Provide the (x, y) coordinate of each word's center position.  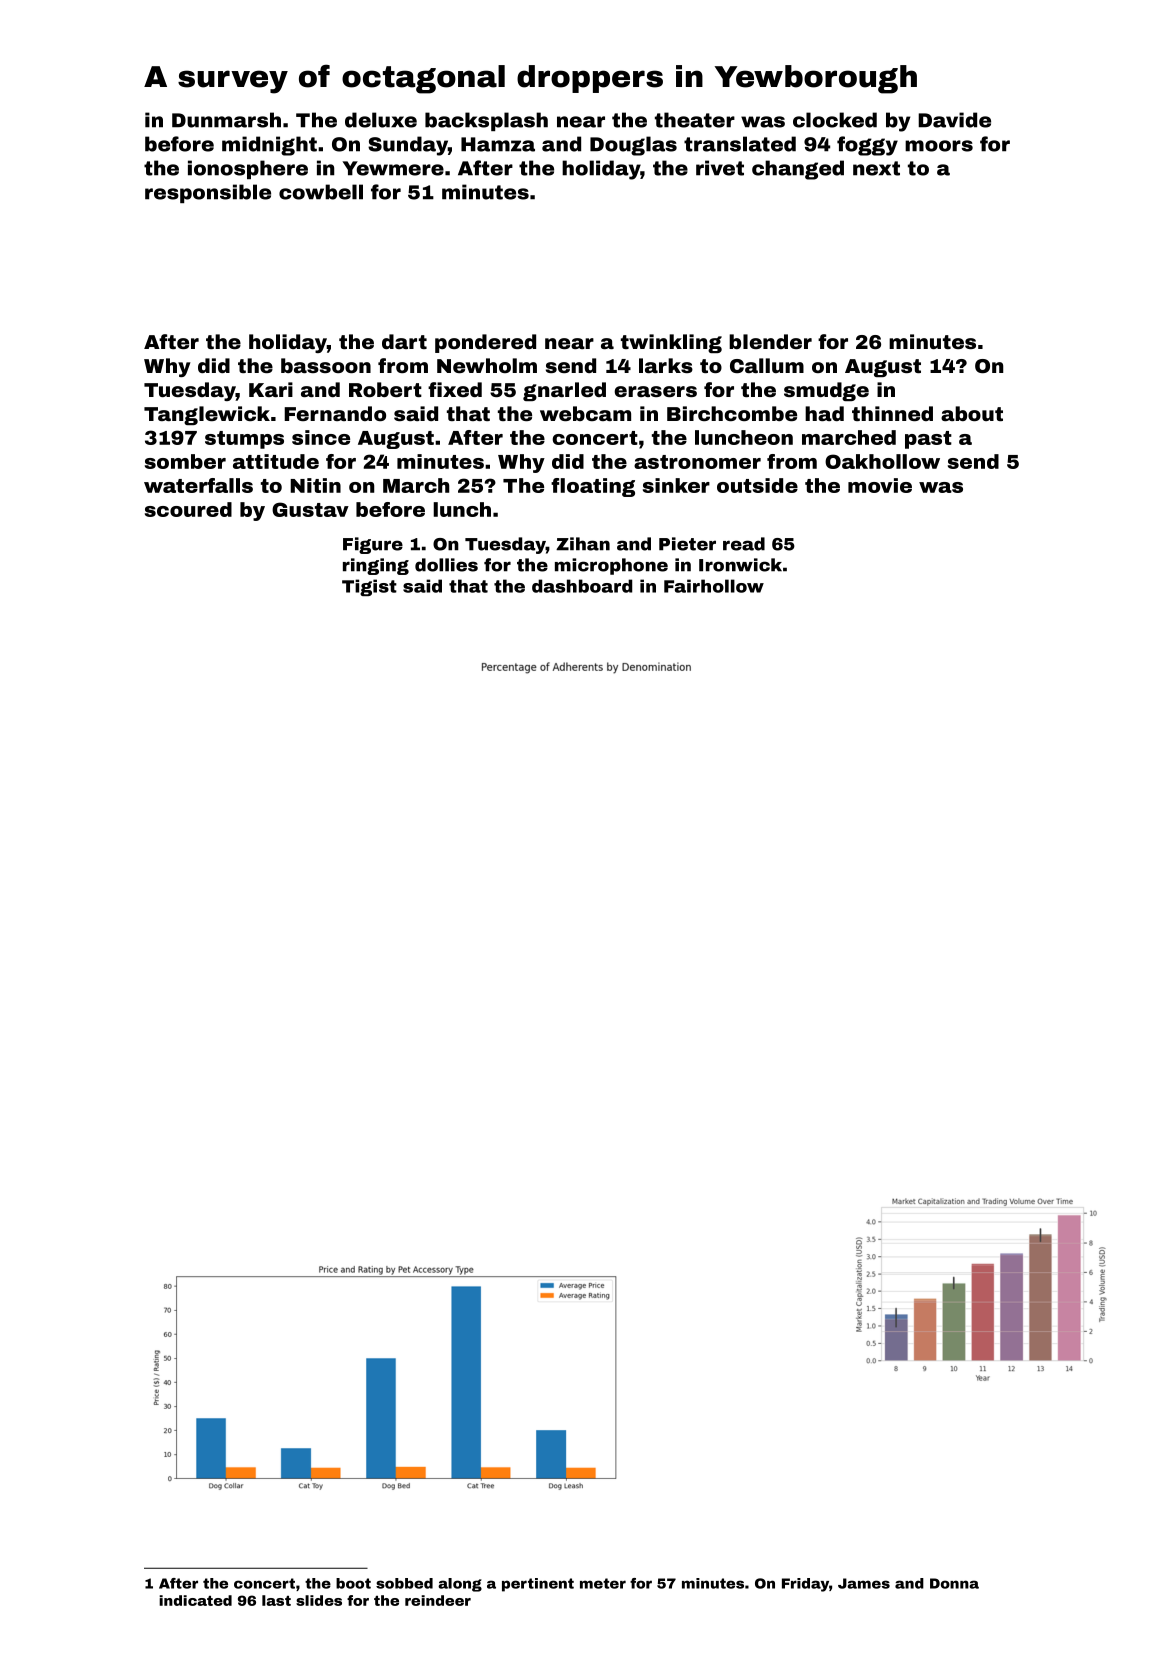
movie (880, 485)
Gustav (310, 509)
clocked (835, 120)
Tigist (369, 587)
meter (603, 1583)
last (276, 1600)
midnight (269, 146)
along (460, 1585)
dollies (446, 565)
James (864, 1583)
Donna (954, 1583)
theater (695, 120)
